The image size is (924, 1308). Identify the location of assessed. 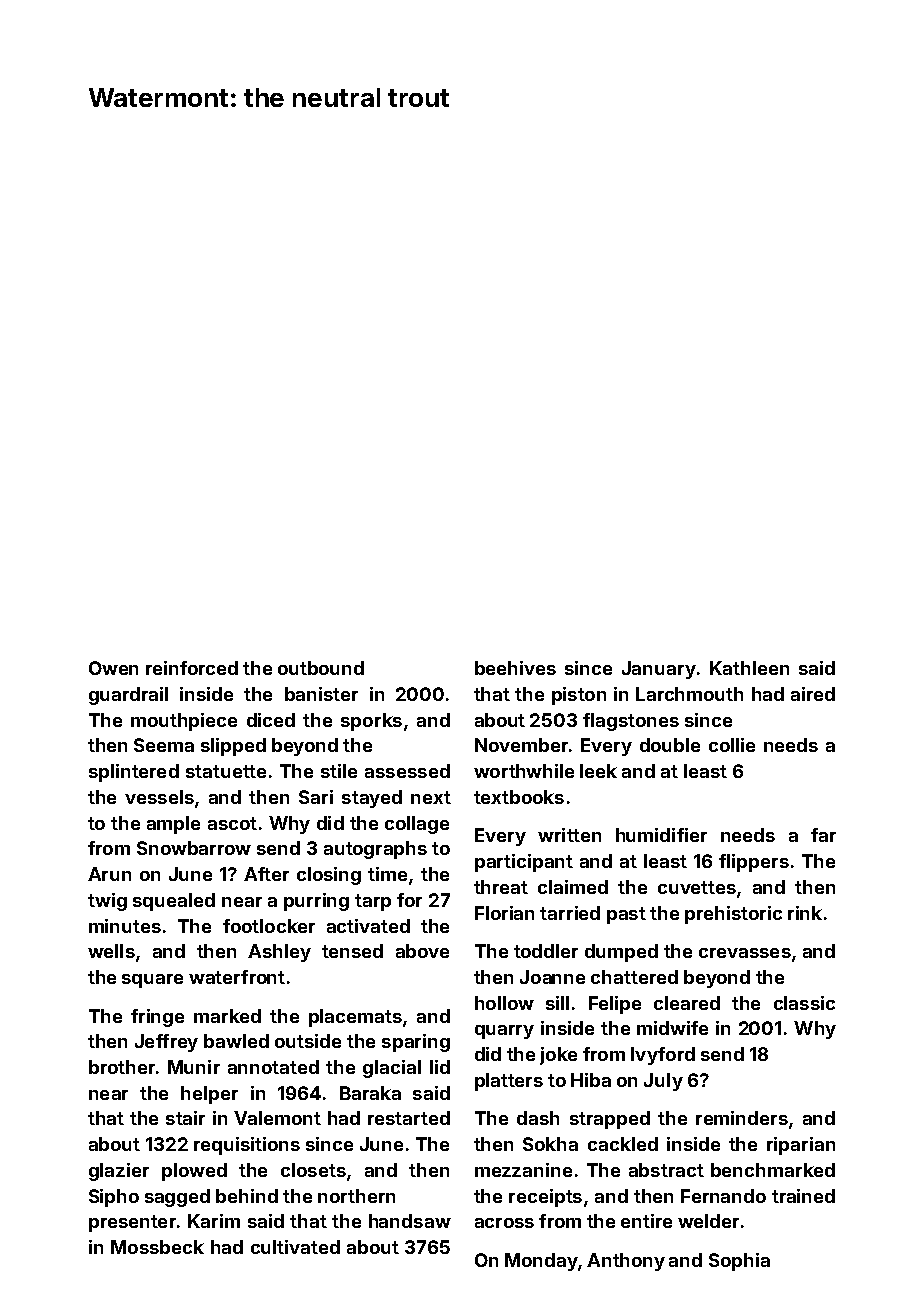
(407, 771).
